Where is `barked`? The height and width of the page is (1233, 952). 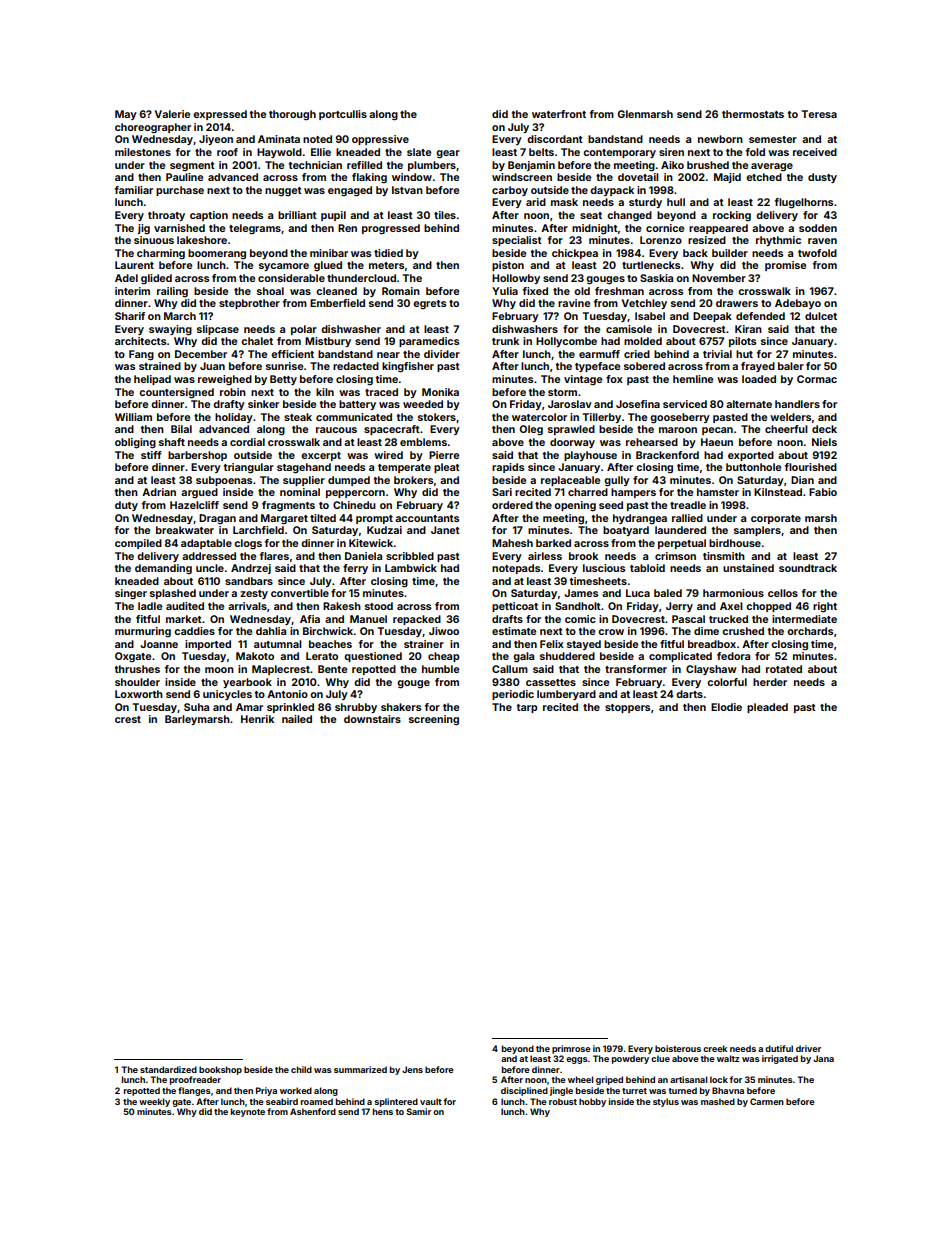
barked is located at coordinates (553, 543).
